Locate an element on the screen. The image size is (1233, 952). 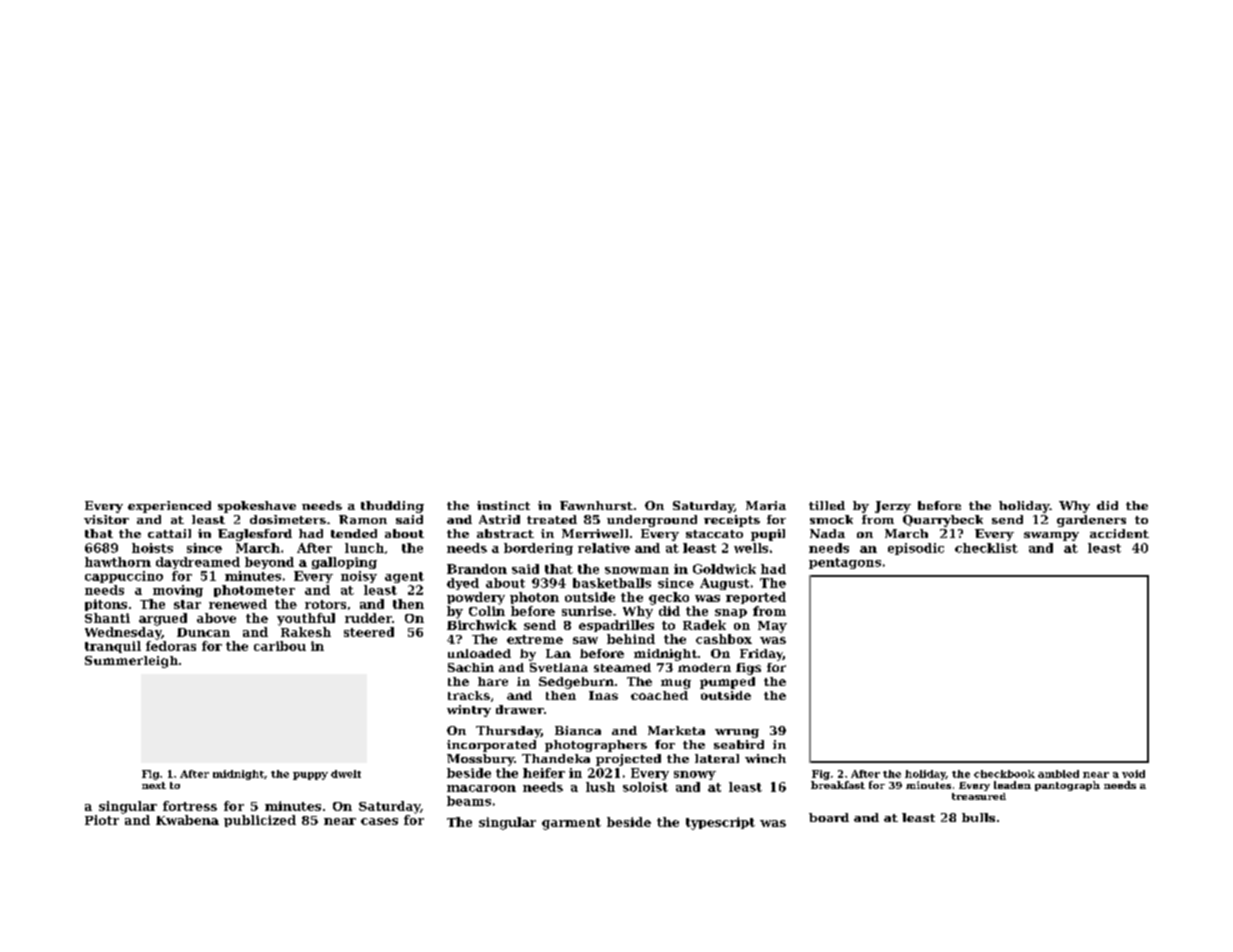
incorporated is located at coordinates (491, 746).
